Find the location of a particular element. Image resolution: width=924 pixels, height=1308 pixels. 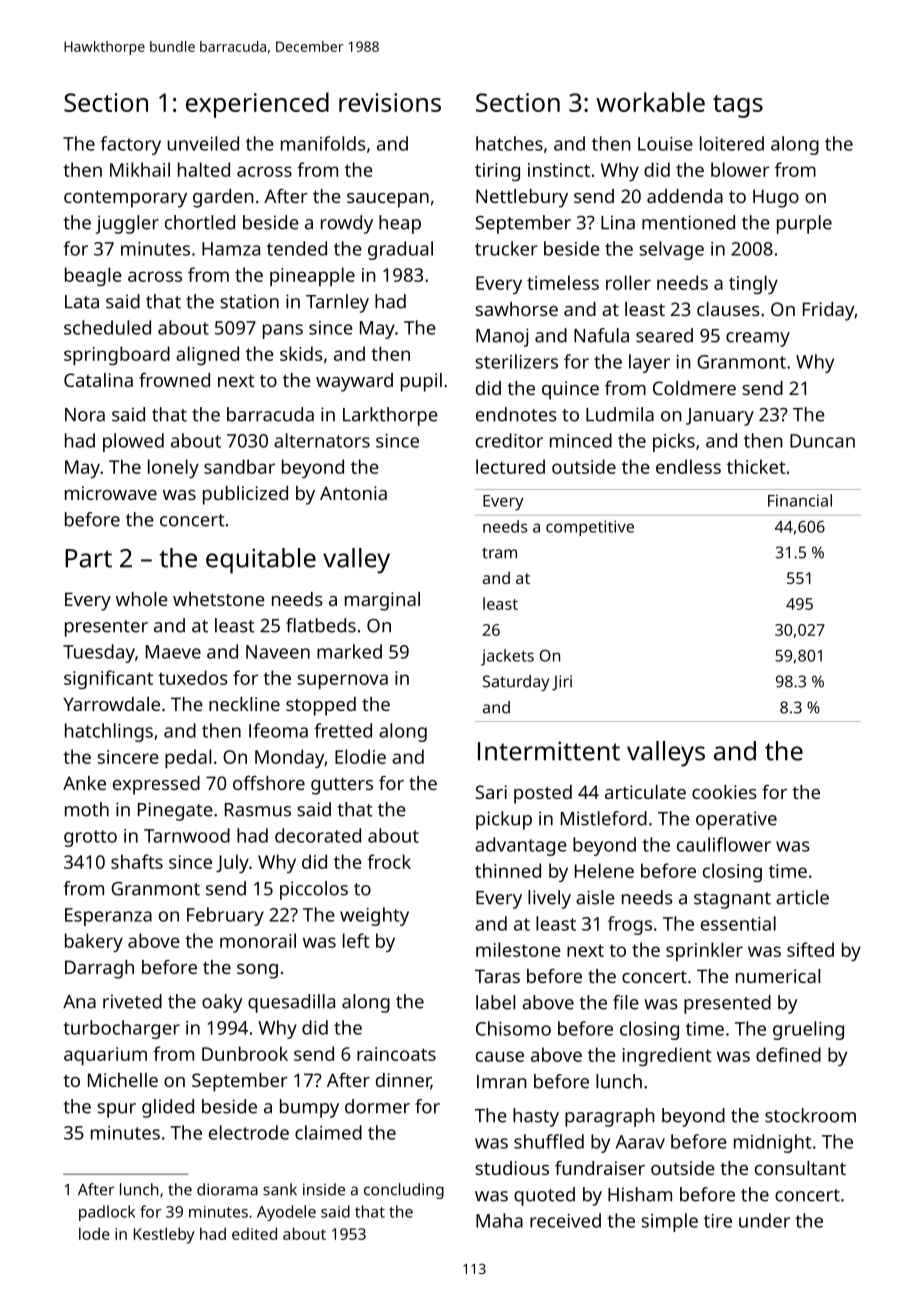

lectured is located at coordinates (510, 466).
